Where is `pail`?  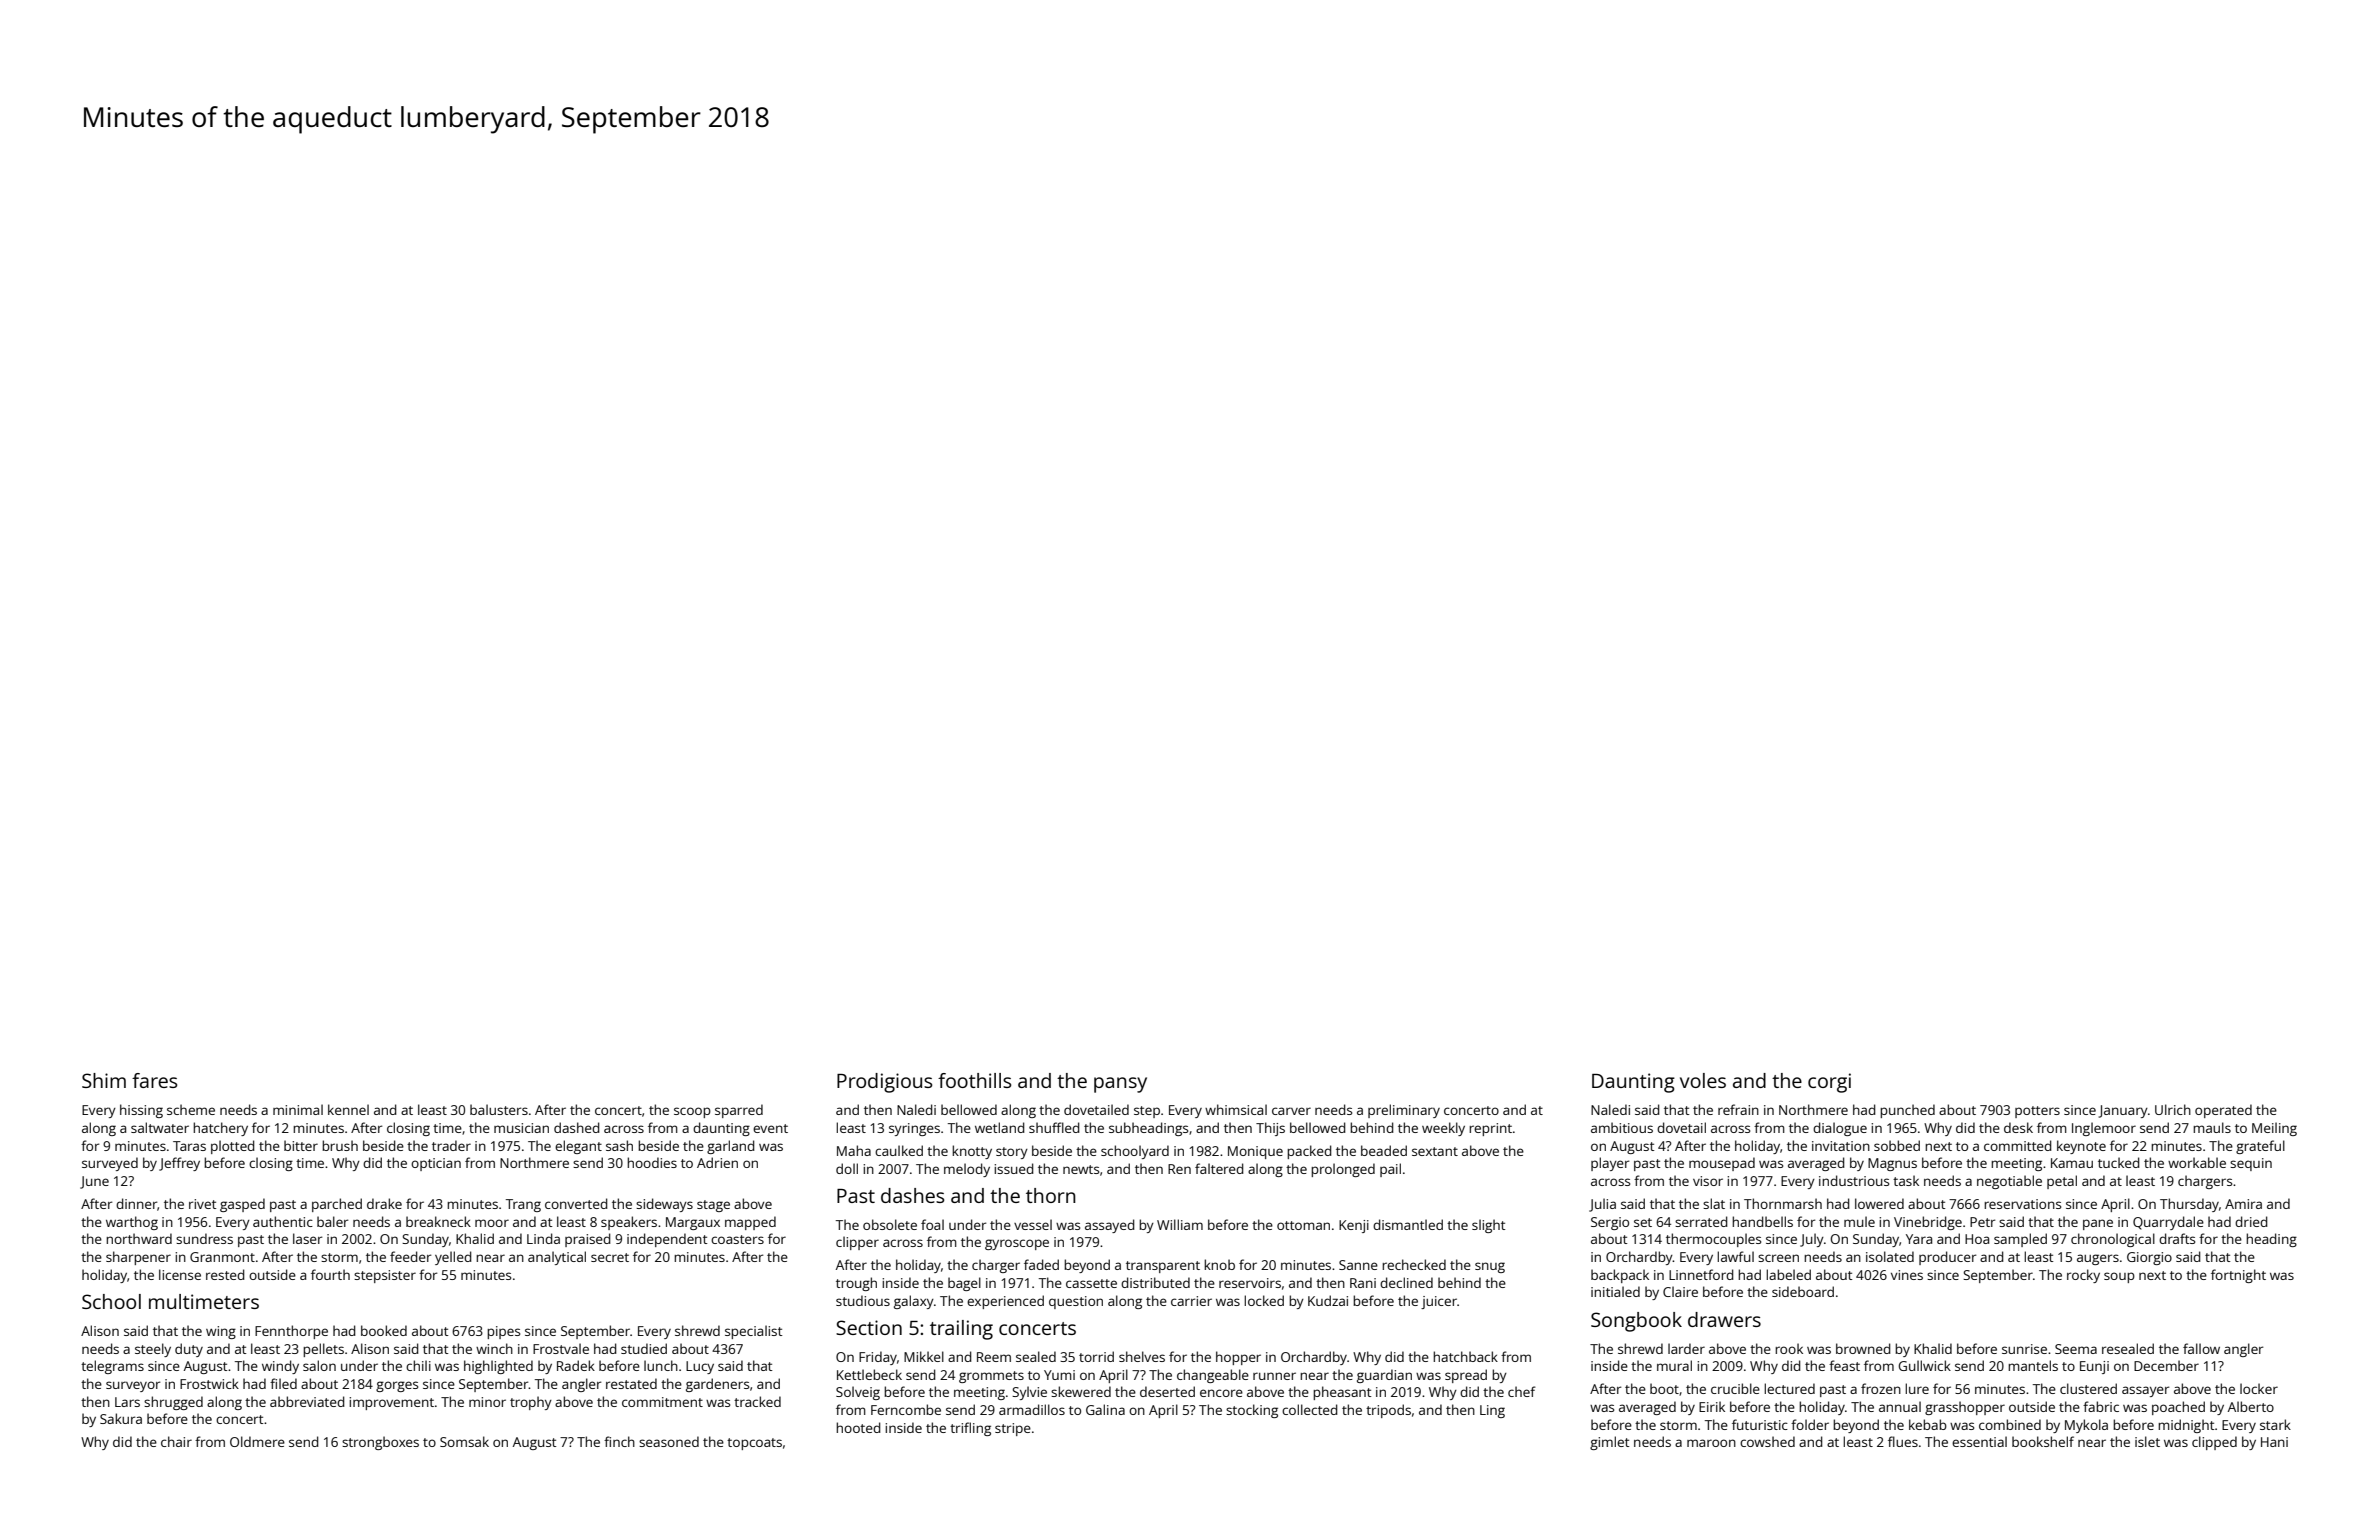 pail is located at coordinates (1390, 1170).
